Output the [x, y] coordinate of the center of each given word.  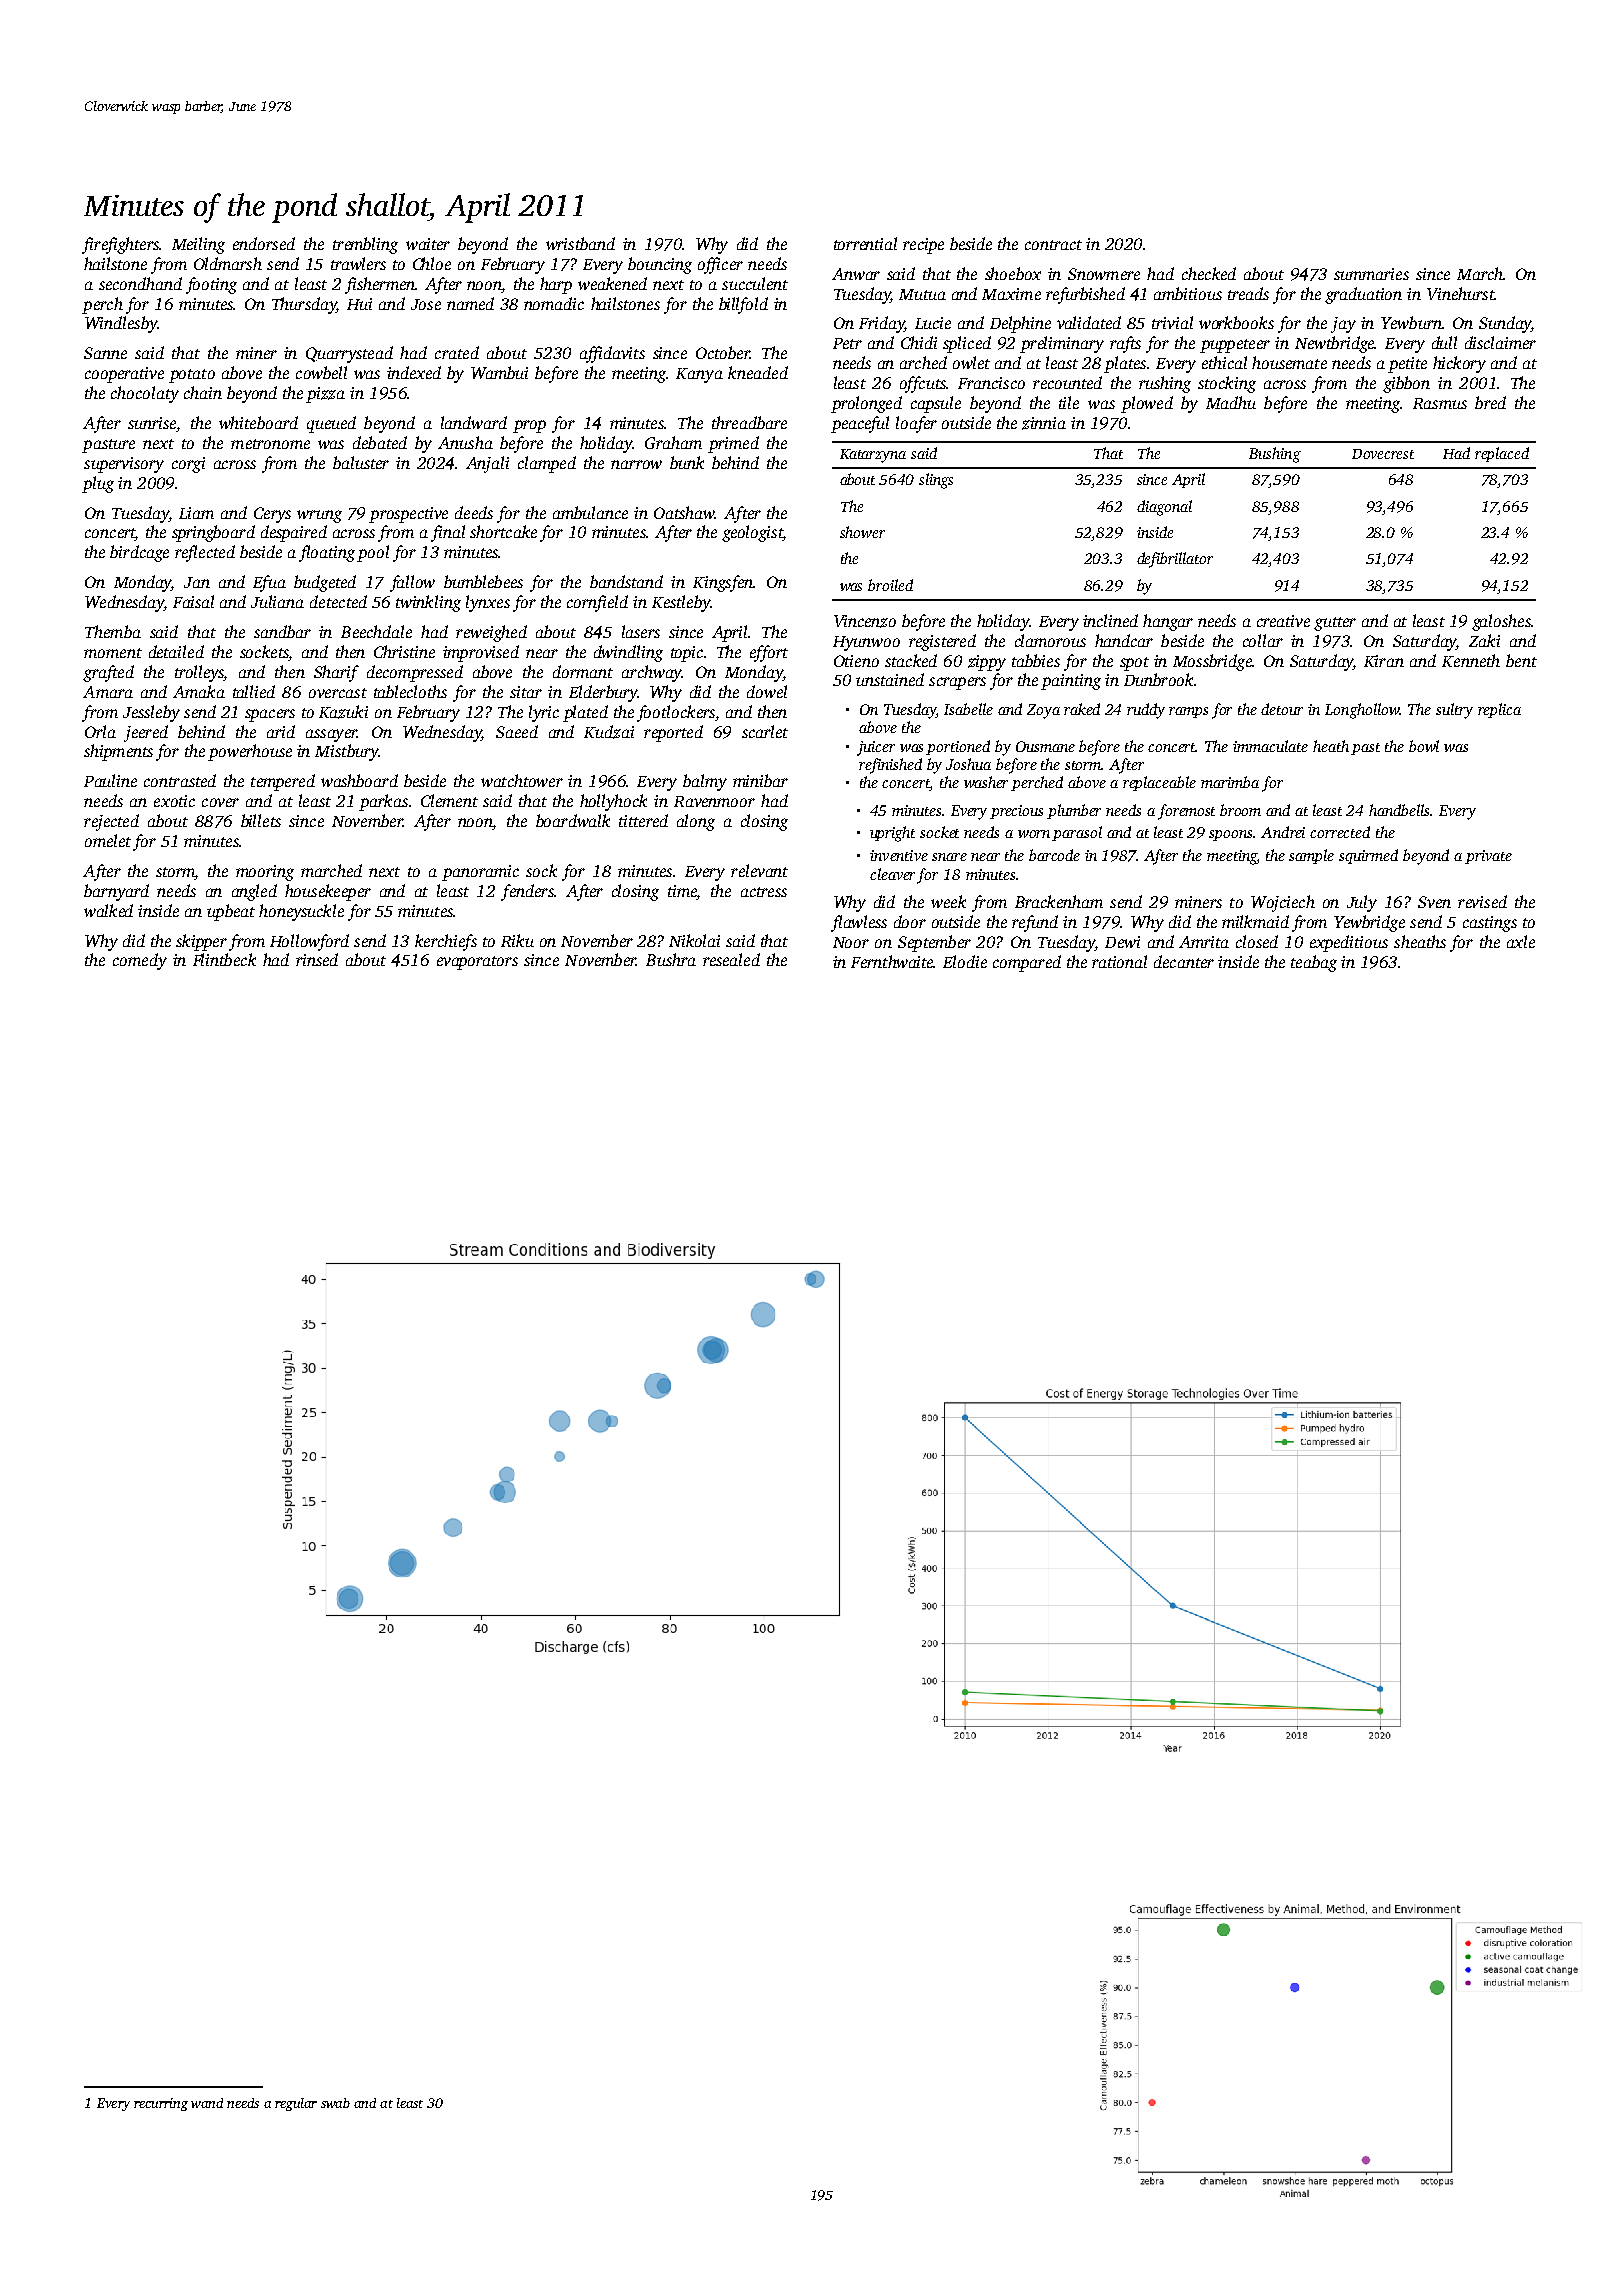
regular [296, 2104]
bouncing [660, 265]
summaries [1371, 274]
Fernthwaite [892, 961]
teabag [1314, 963]
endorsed [264, 243]
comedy [140, 961]
